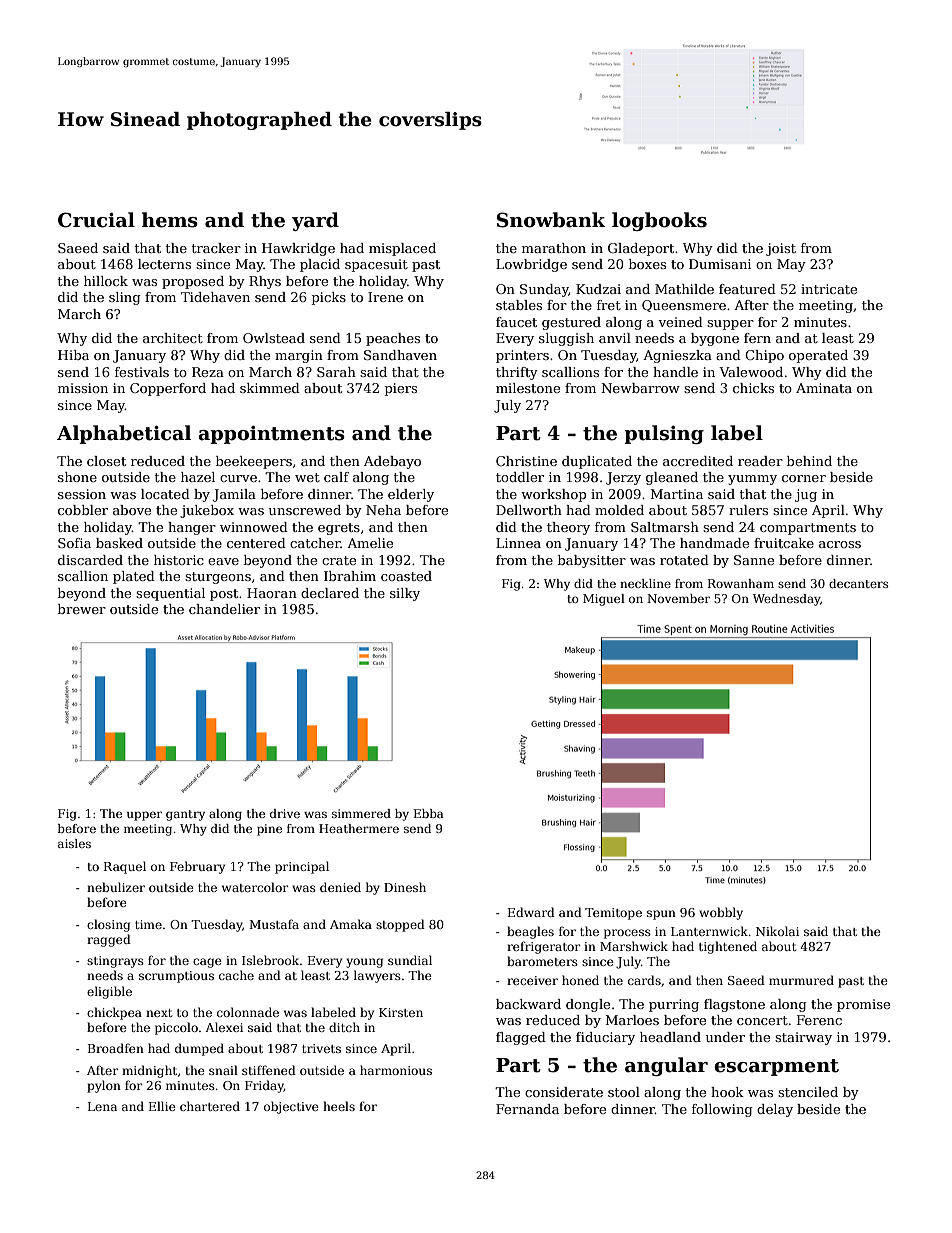 The height and width of the screenshot is (1233, 952). What do you see at coordinates (781, 249) in the screenshot?
I see `joist` at bounding box center [781, 249].
